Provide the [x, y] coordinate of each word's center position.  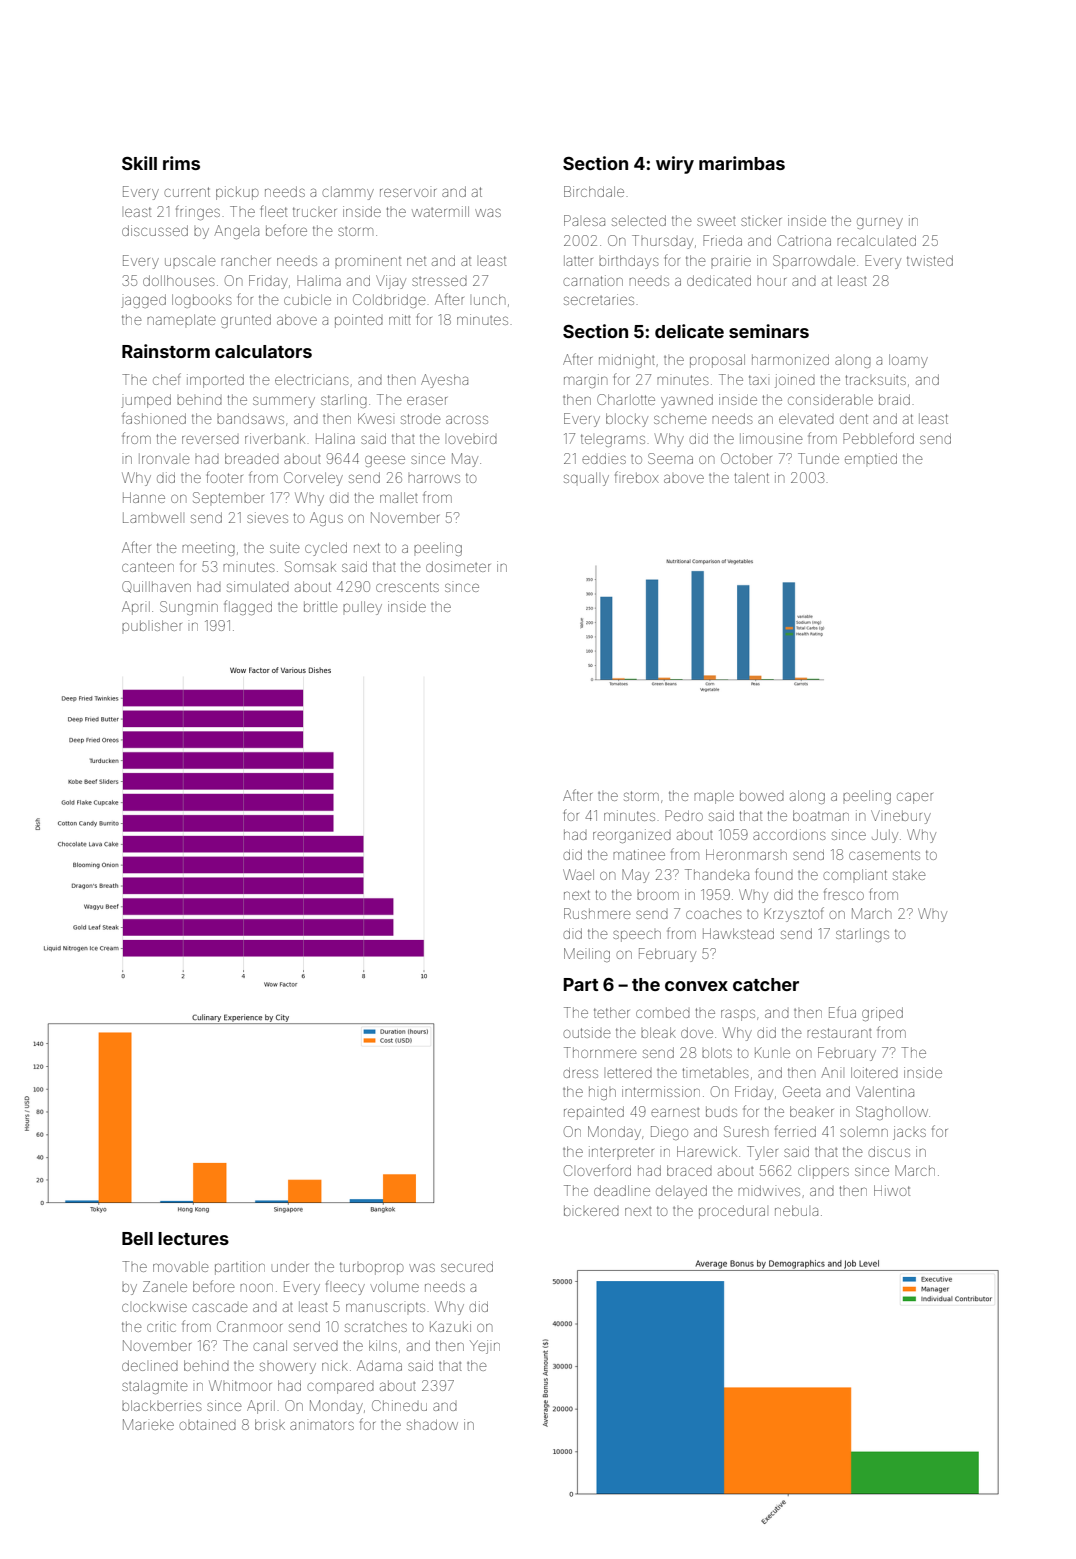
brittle [321, 606]
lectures [193, 1238]
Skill [139, 163]
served [316, 1346]
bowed [762, 795]
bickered [591, 1210]
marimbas [742, 163]
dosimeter [458, 566]
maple [714, 797]
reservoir [408, 192]
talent [752, 478]
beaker [811, 1111]
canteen [148, 567]
